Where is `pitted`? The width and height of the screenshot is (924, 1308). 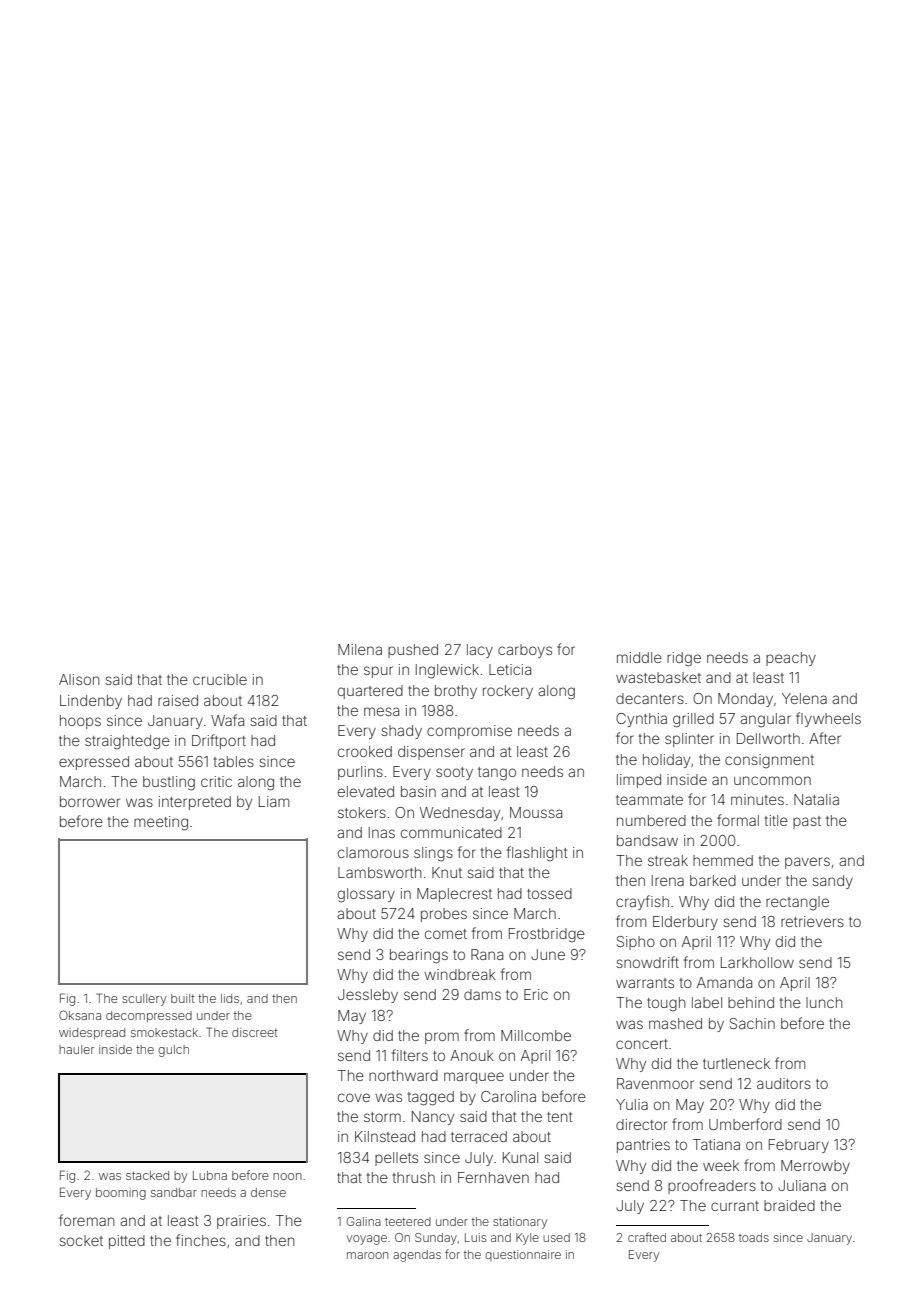 pitted is located at coordinates (127, 1242).
